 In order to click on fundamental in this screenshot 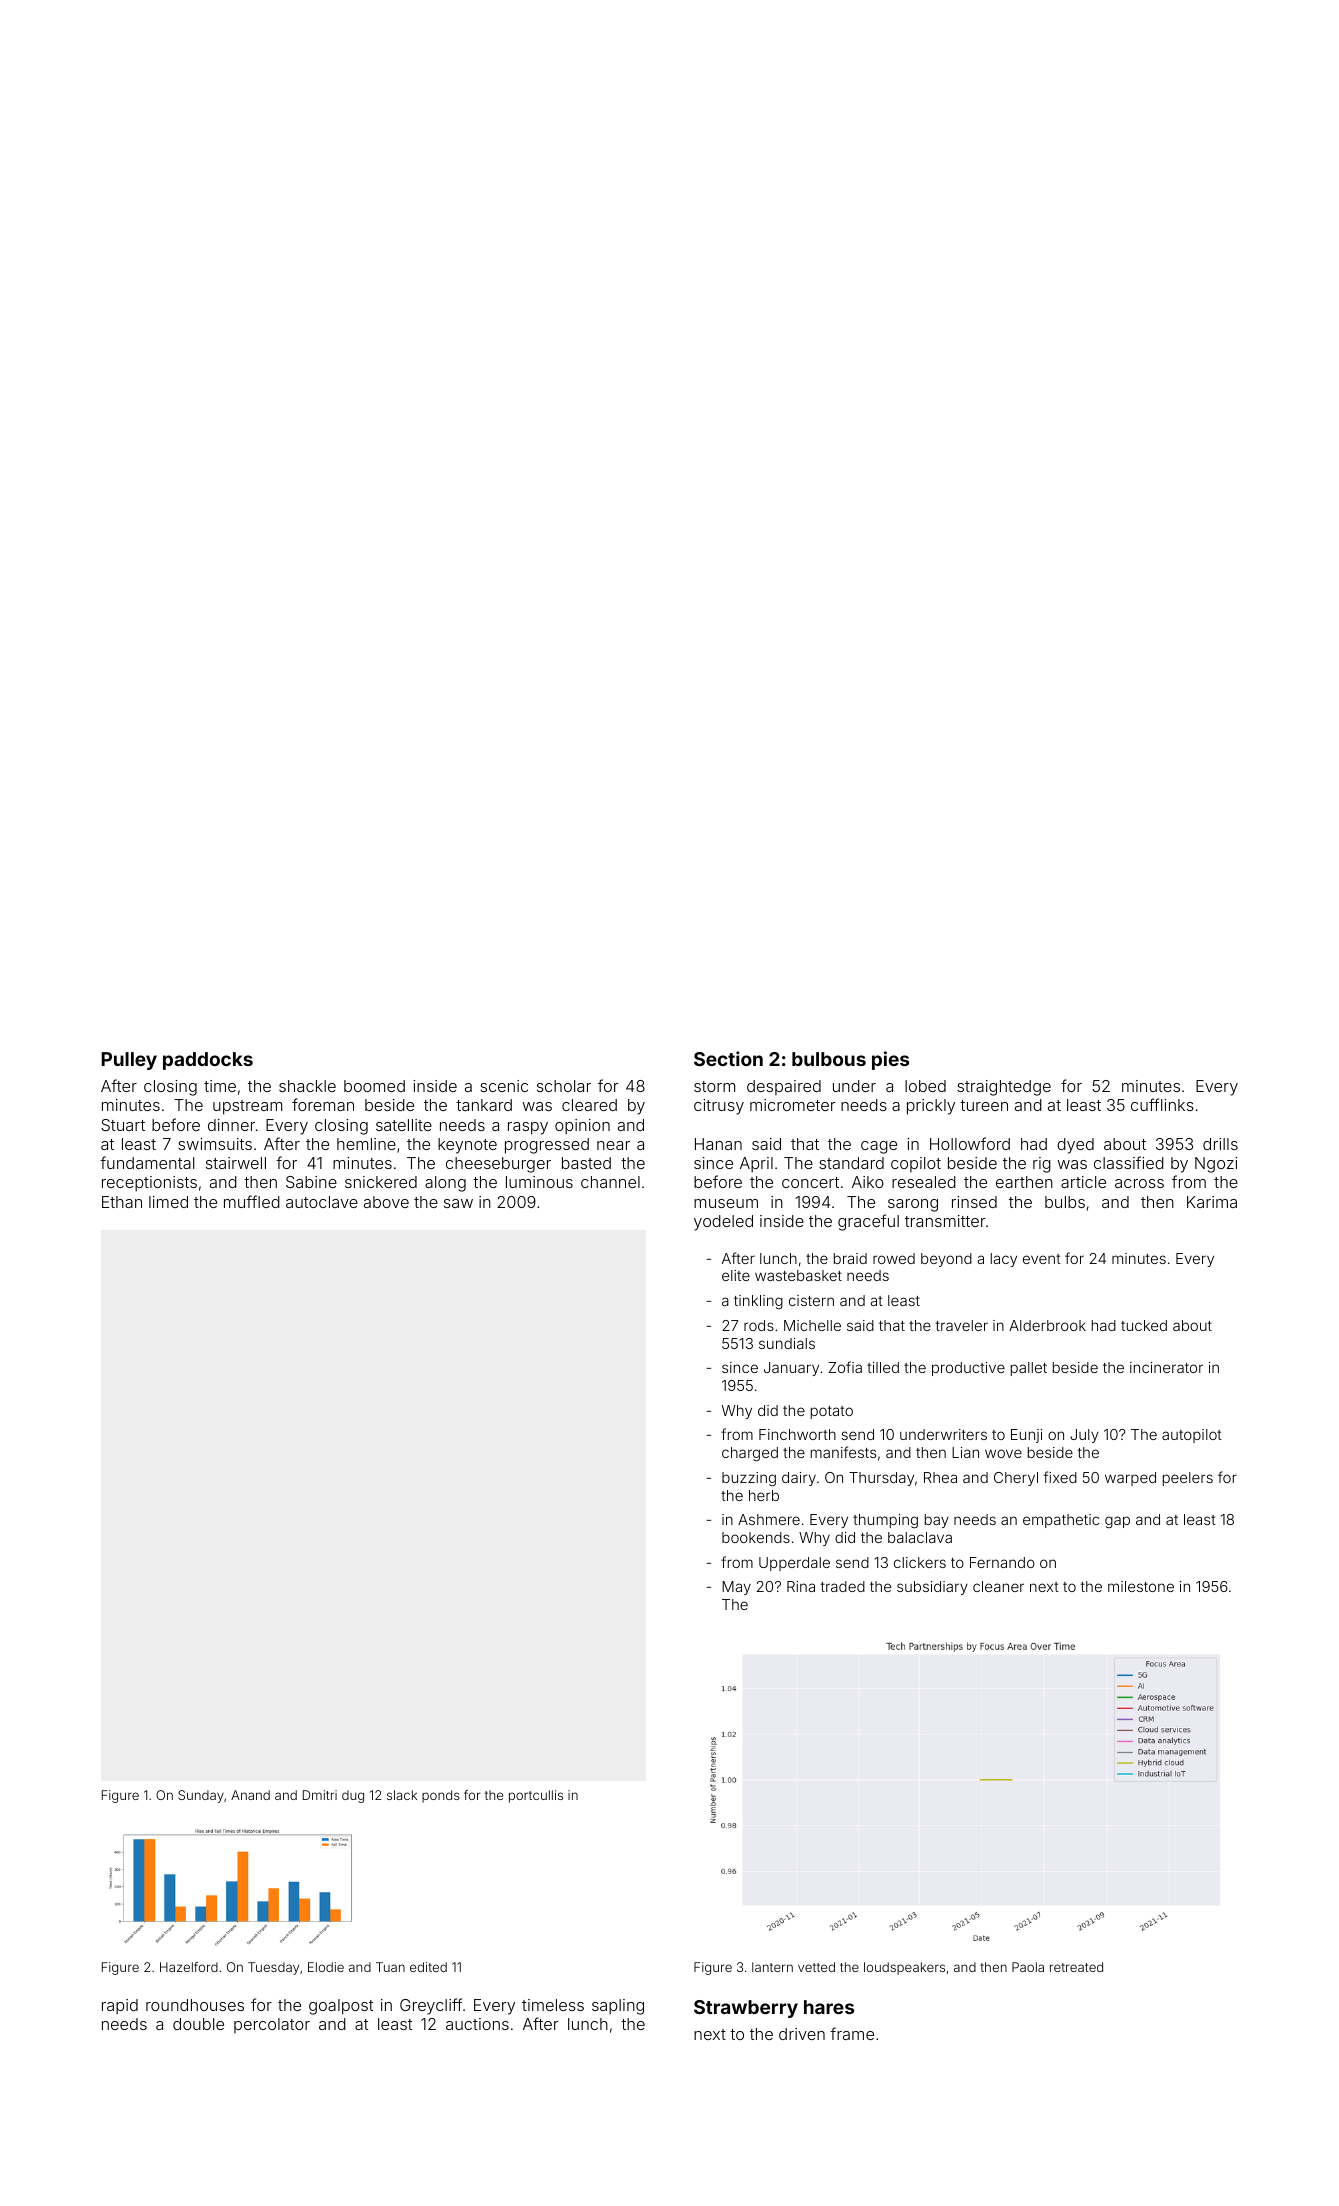, I will do `click(147, 1162)`.
